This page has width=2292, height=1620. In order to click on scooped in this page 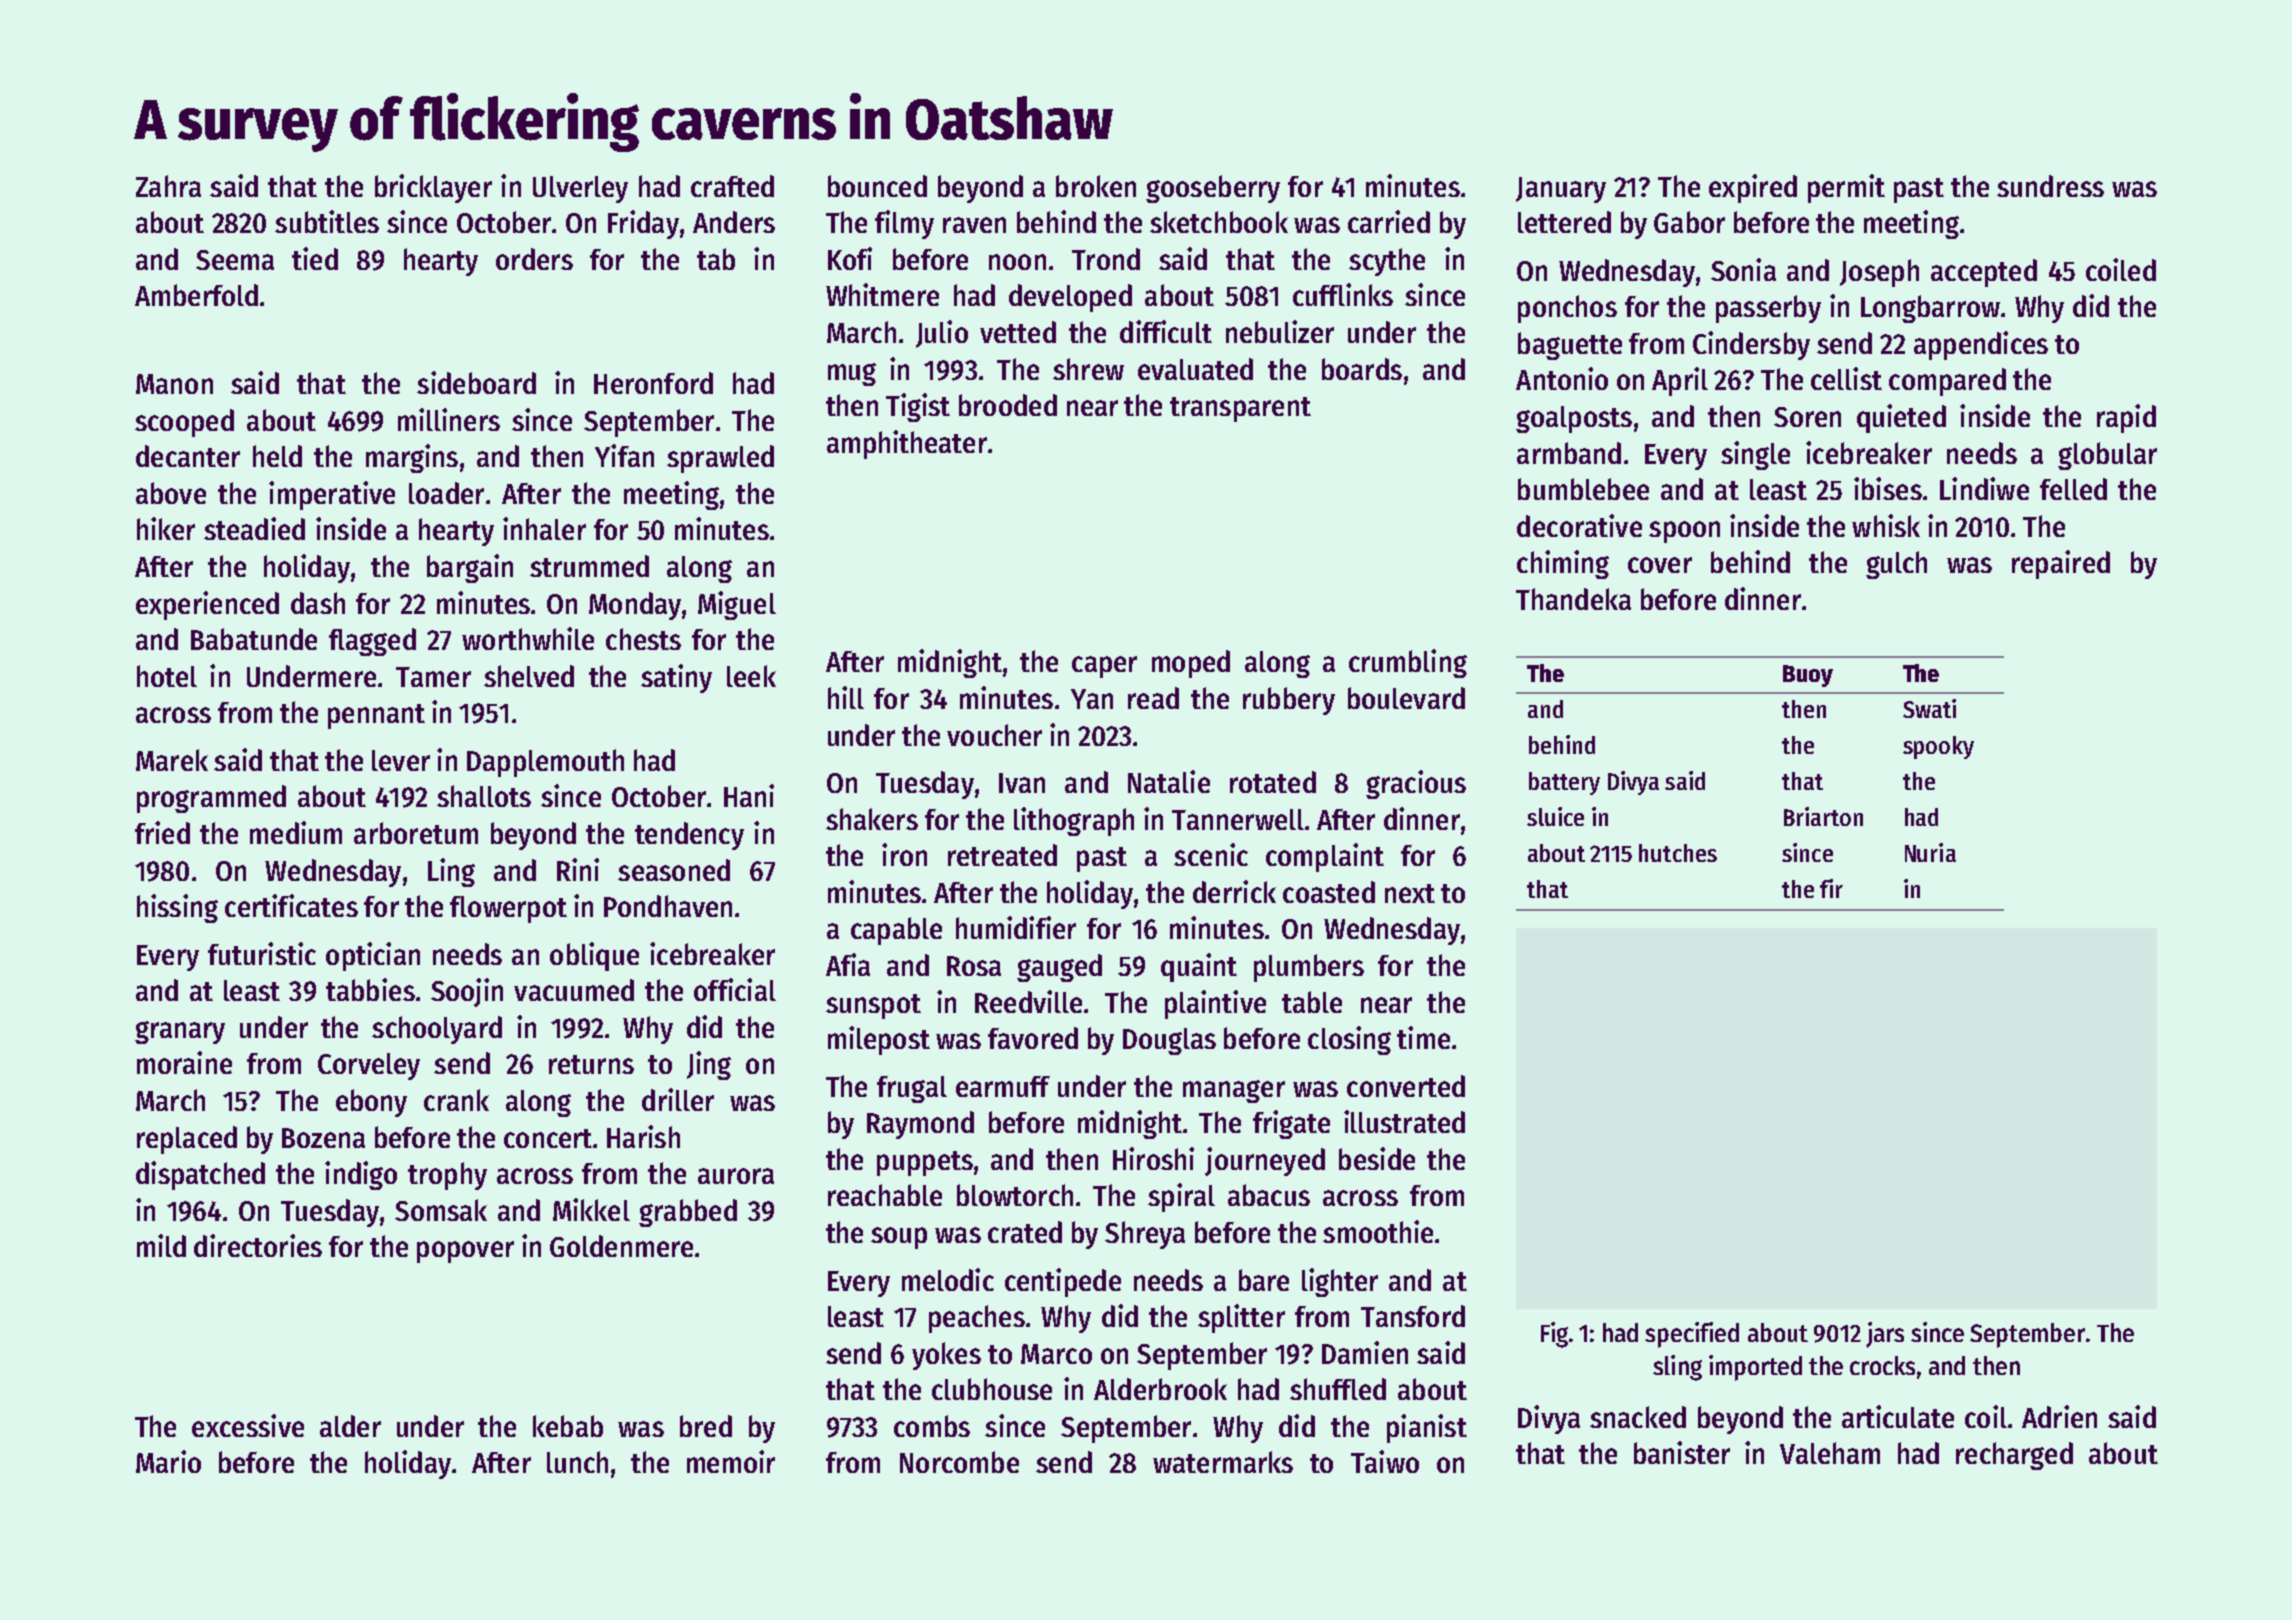, I will do `click(184, 423)`.
